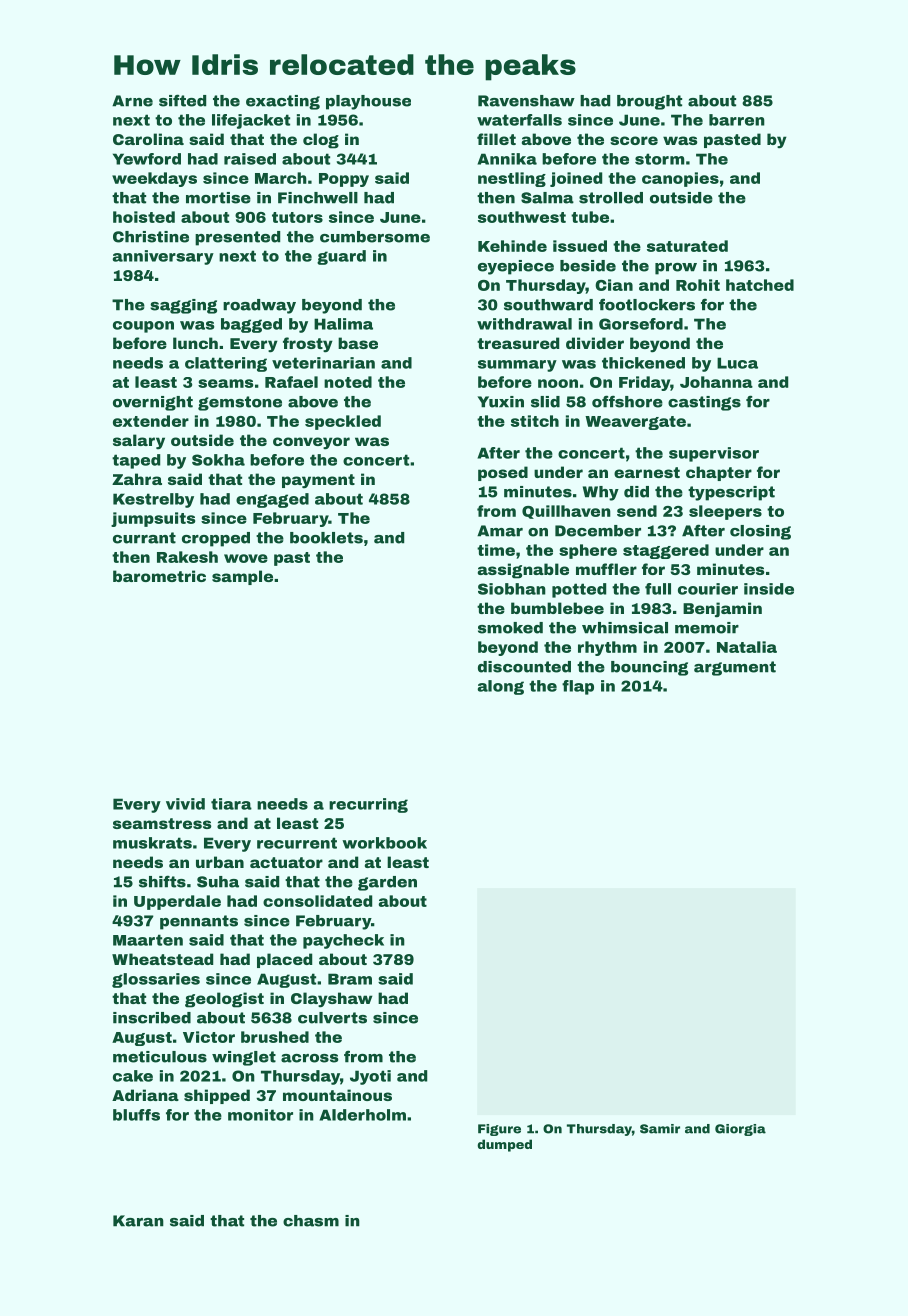 The width and height of the screenshot is (908, 1316). I want to click on bluffs, so click(136, 1115).
